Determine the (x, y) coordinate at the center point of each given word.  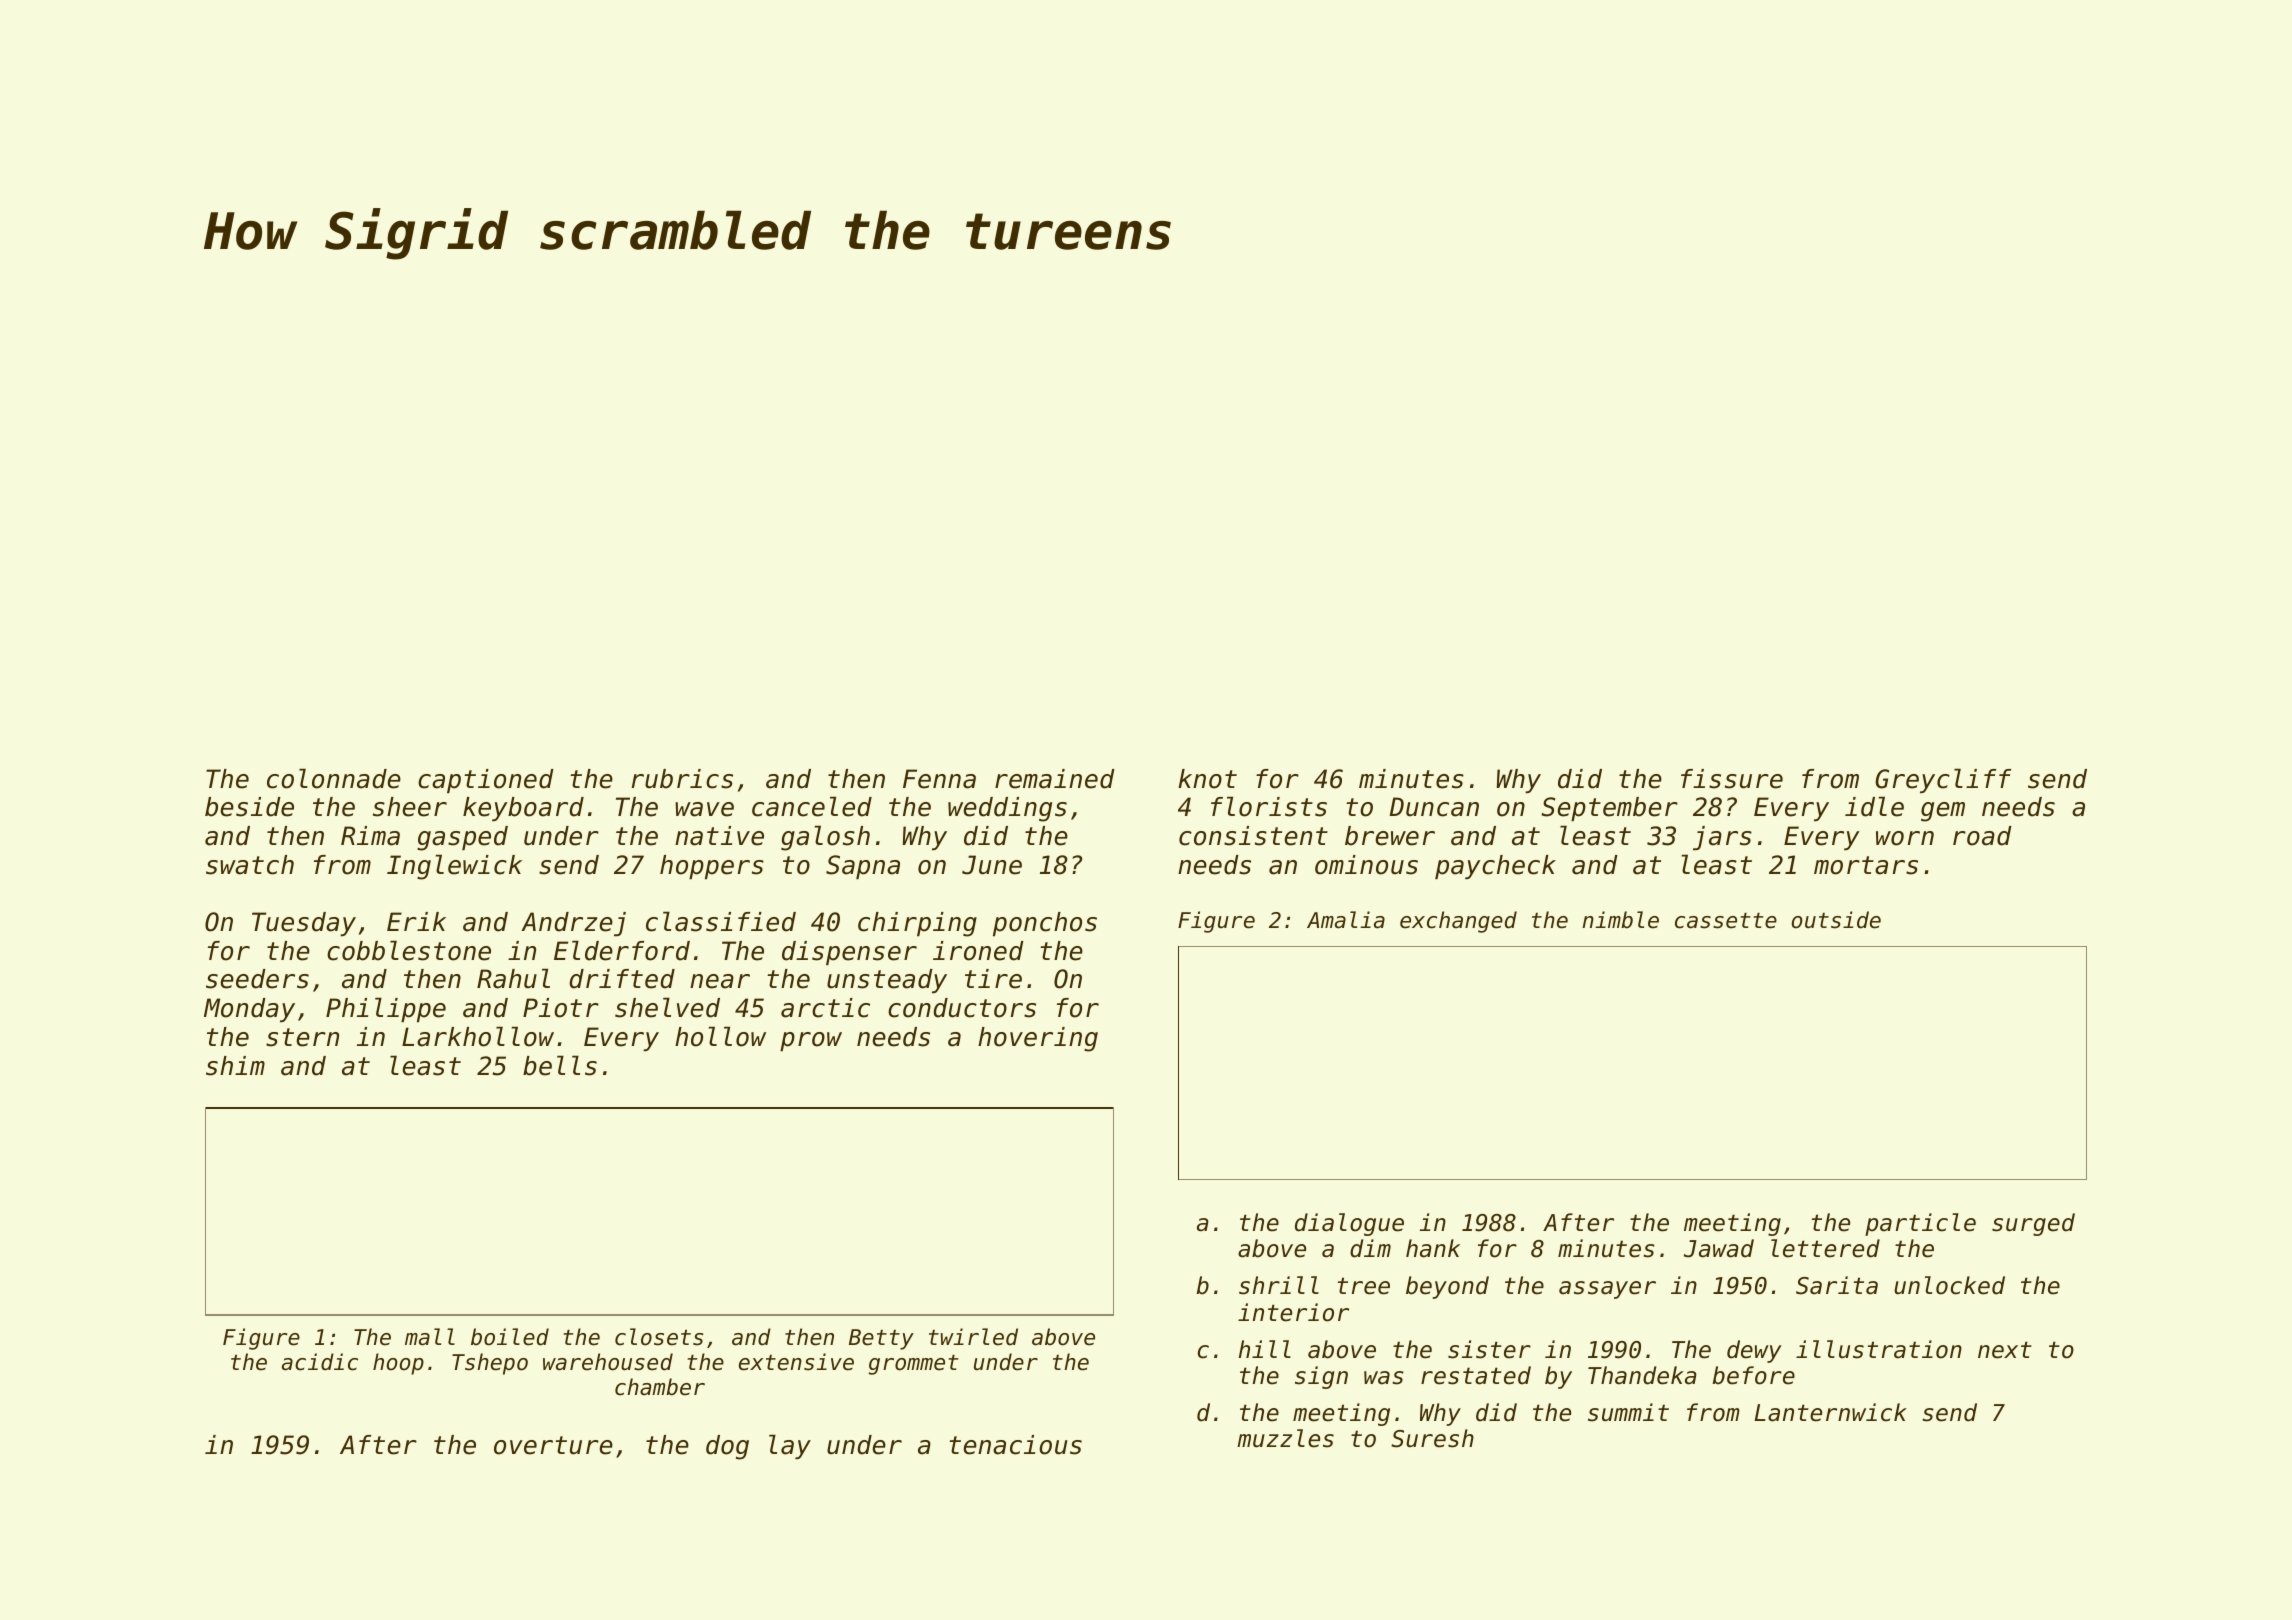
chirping (917, 924)
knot (1207, 779)
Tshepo (490, 1364)
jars (1722, 838)
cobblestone (409, 950)
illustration (1879, 1349)
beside (249, 807)
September (1609, 809)
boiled (510, 1337)
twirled (973, 1337)
